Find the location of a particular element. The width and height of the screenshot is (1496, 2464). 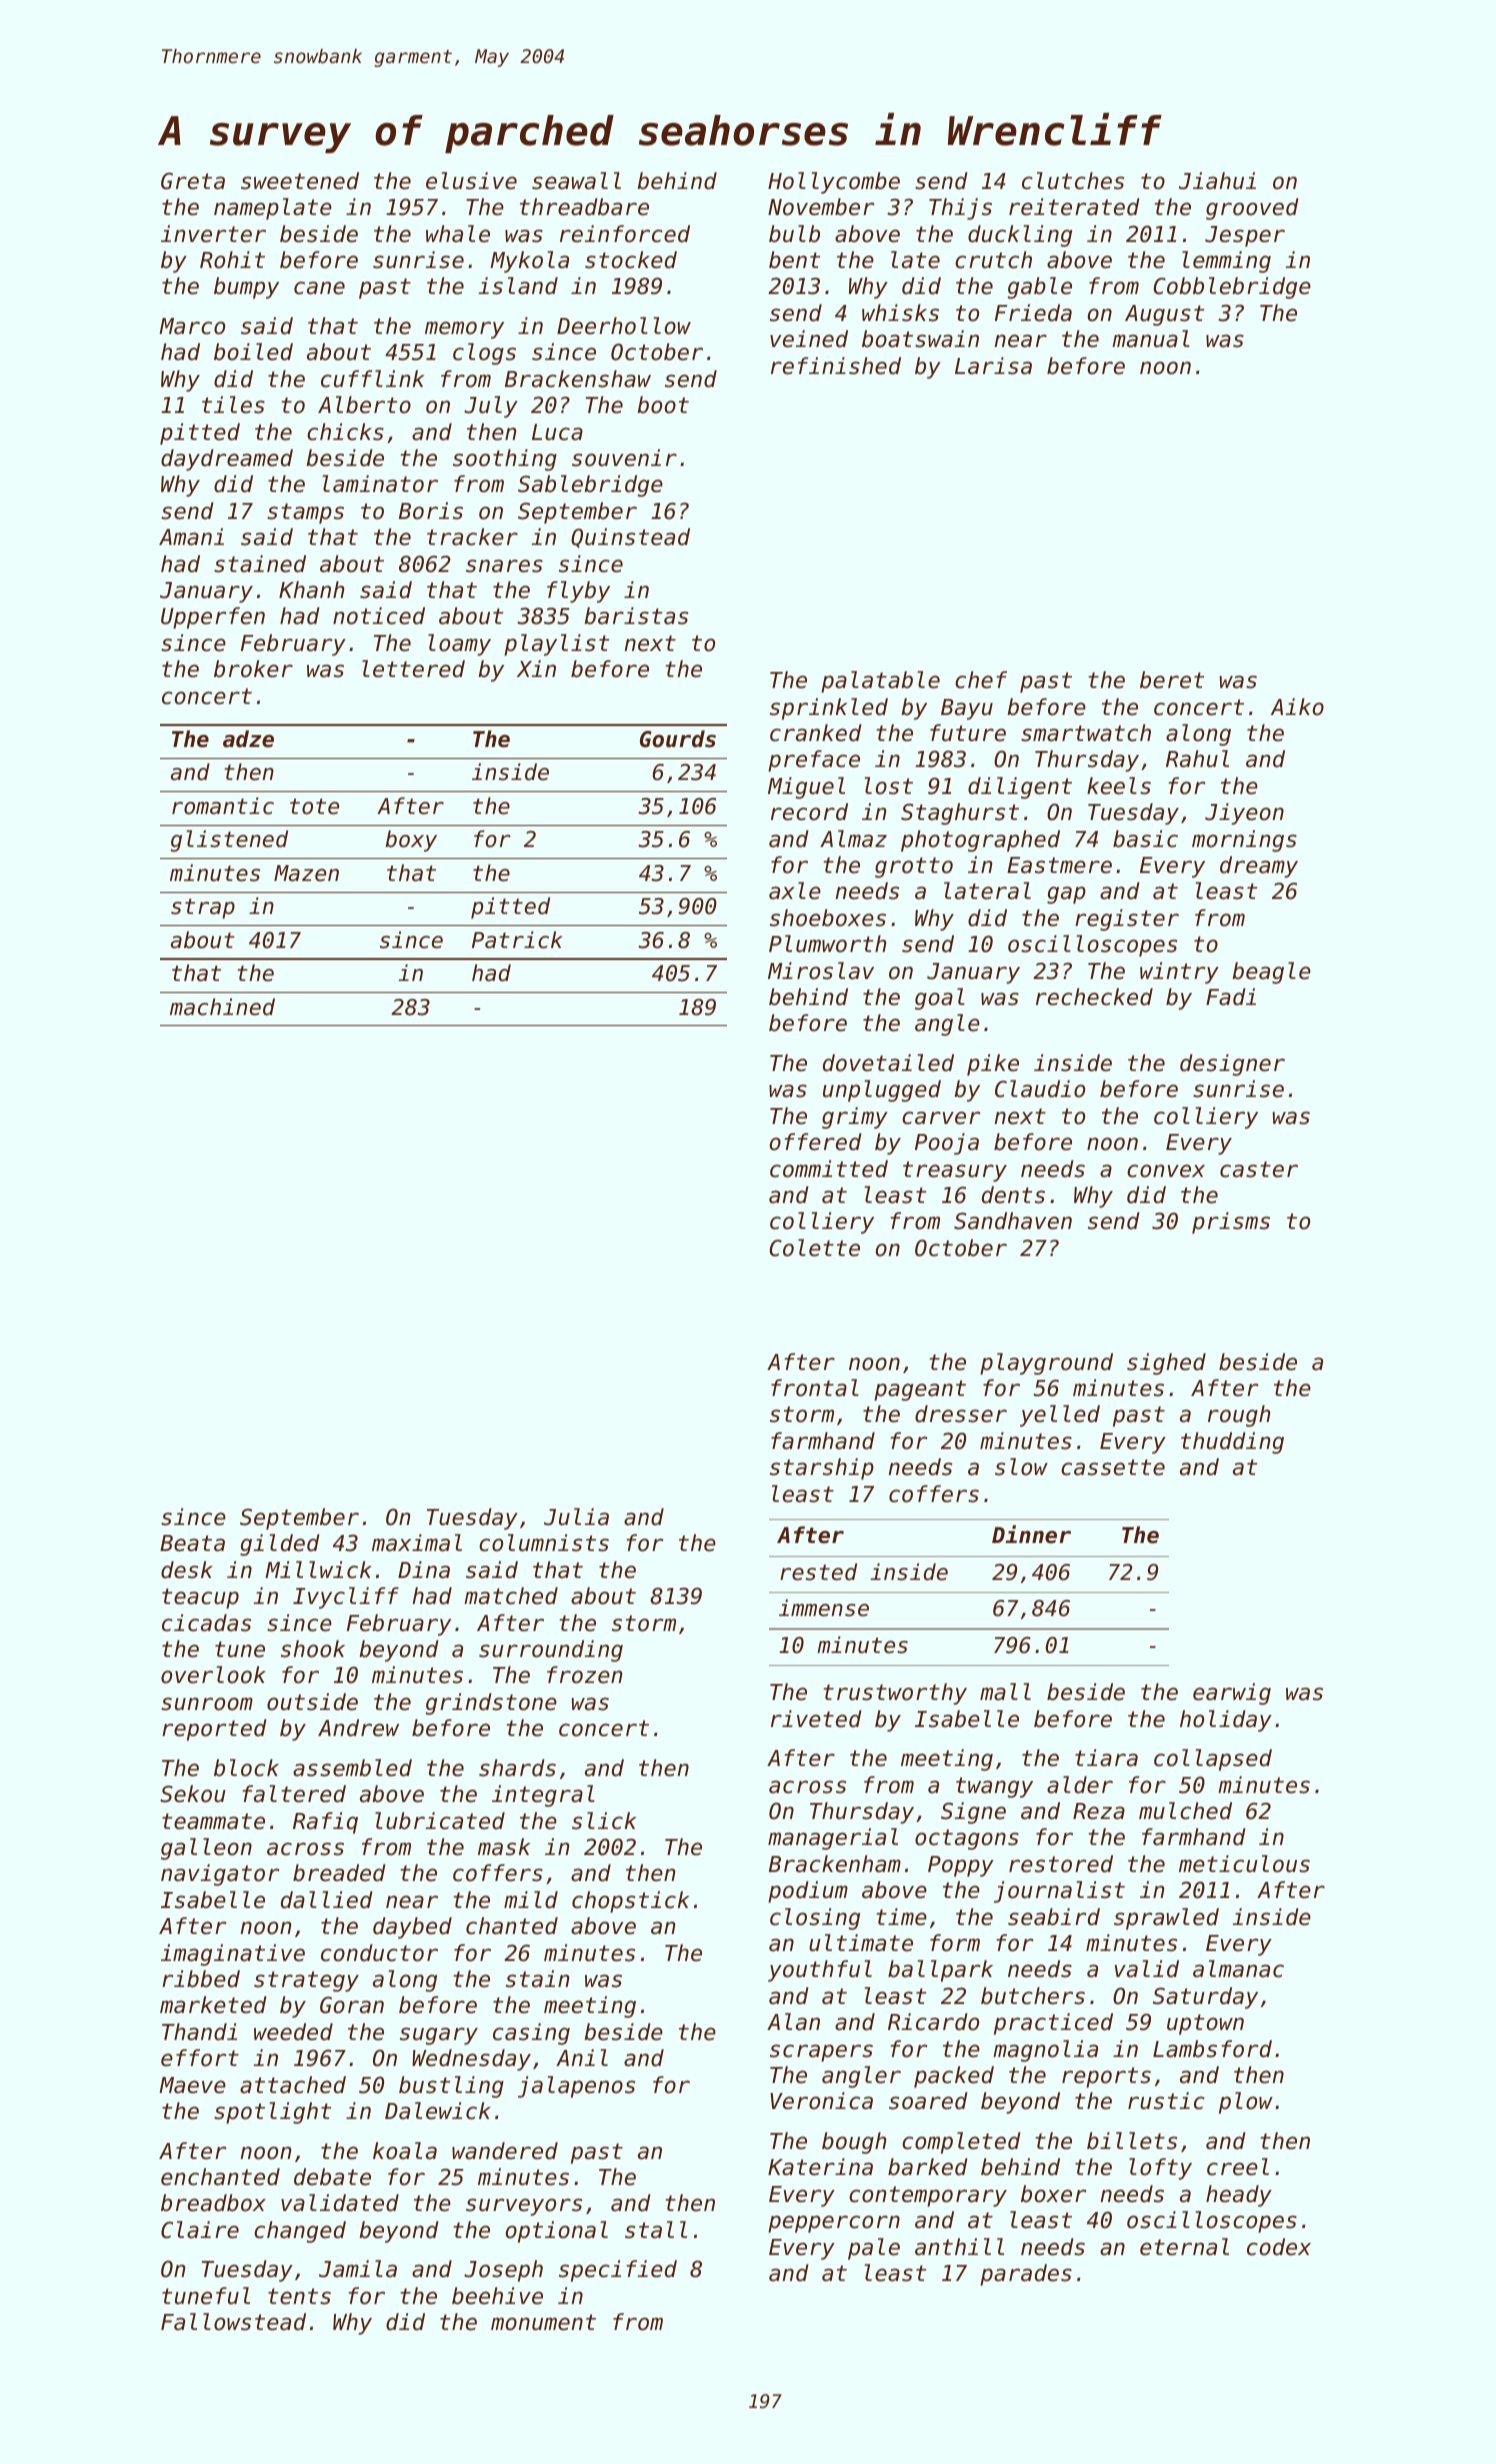

tiles is located at coordinates (233, 405).
